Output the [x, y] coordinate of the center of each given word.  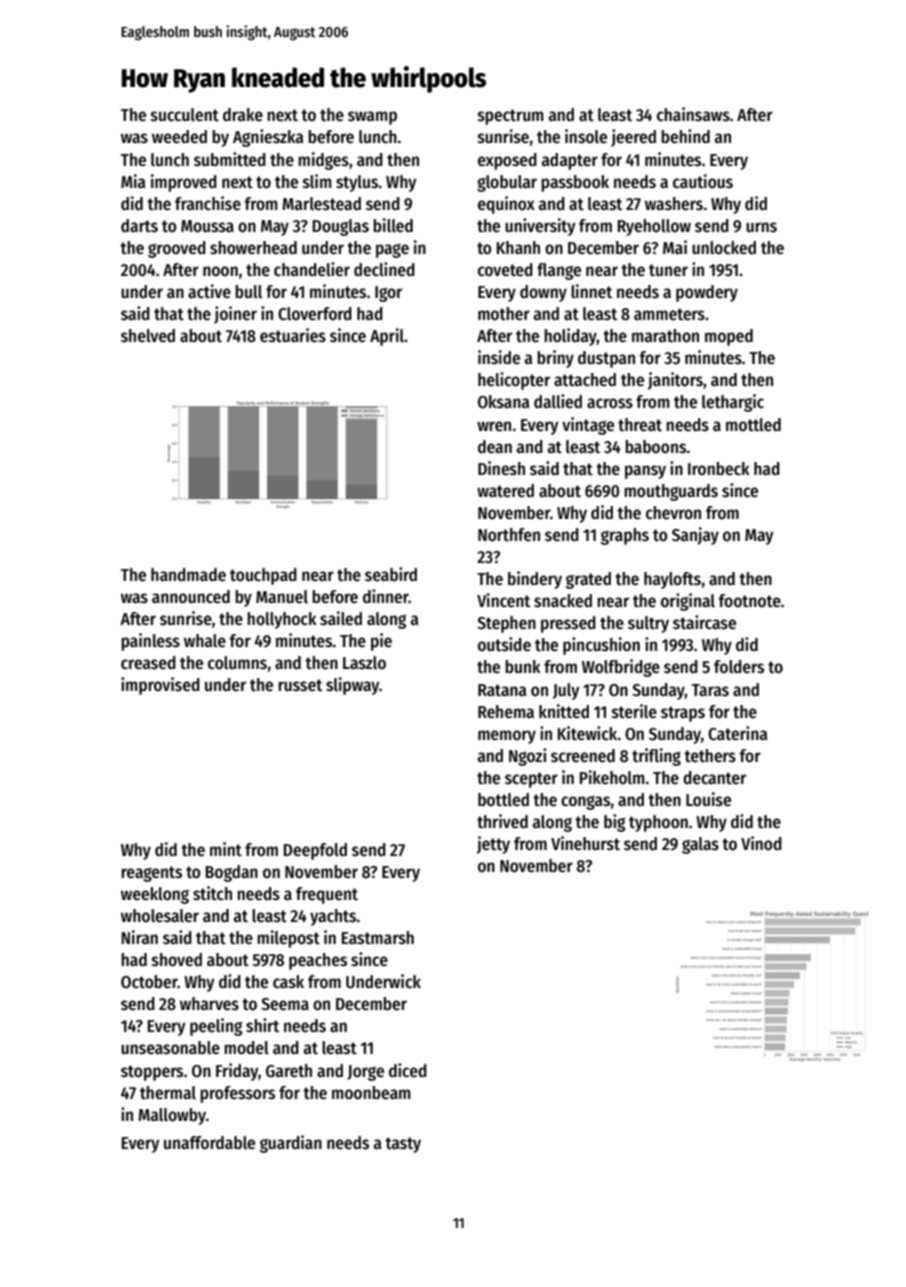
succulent [185, 115]
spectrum [510, 117]
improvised [160, 686]
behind [685, 136]
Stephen [506, 624]
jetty [493, 845]
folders [739, 667]
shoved [177, 960]
